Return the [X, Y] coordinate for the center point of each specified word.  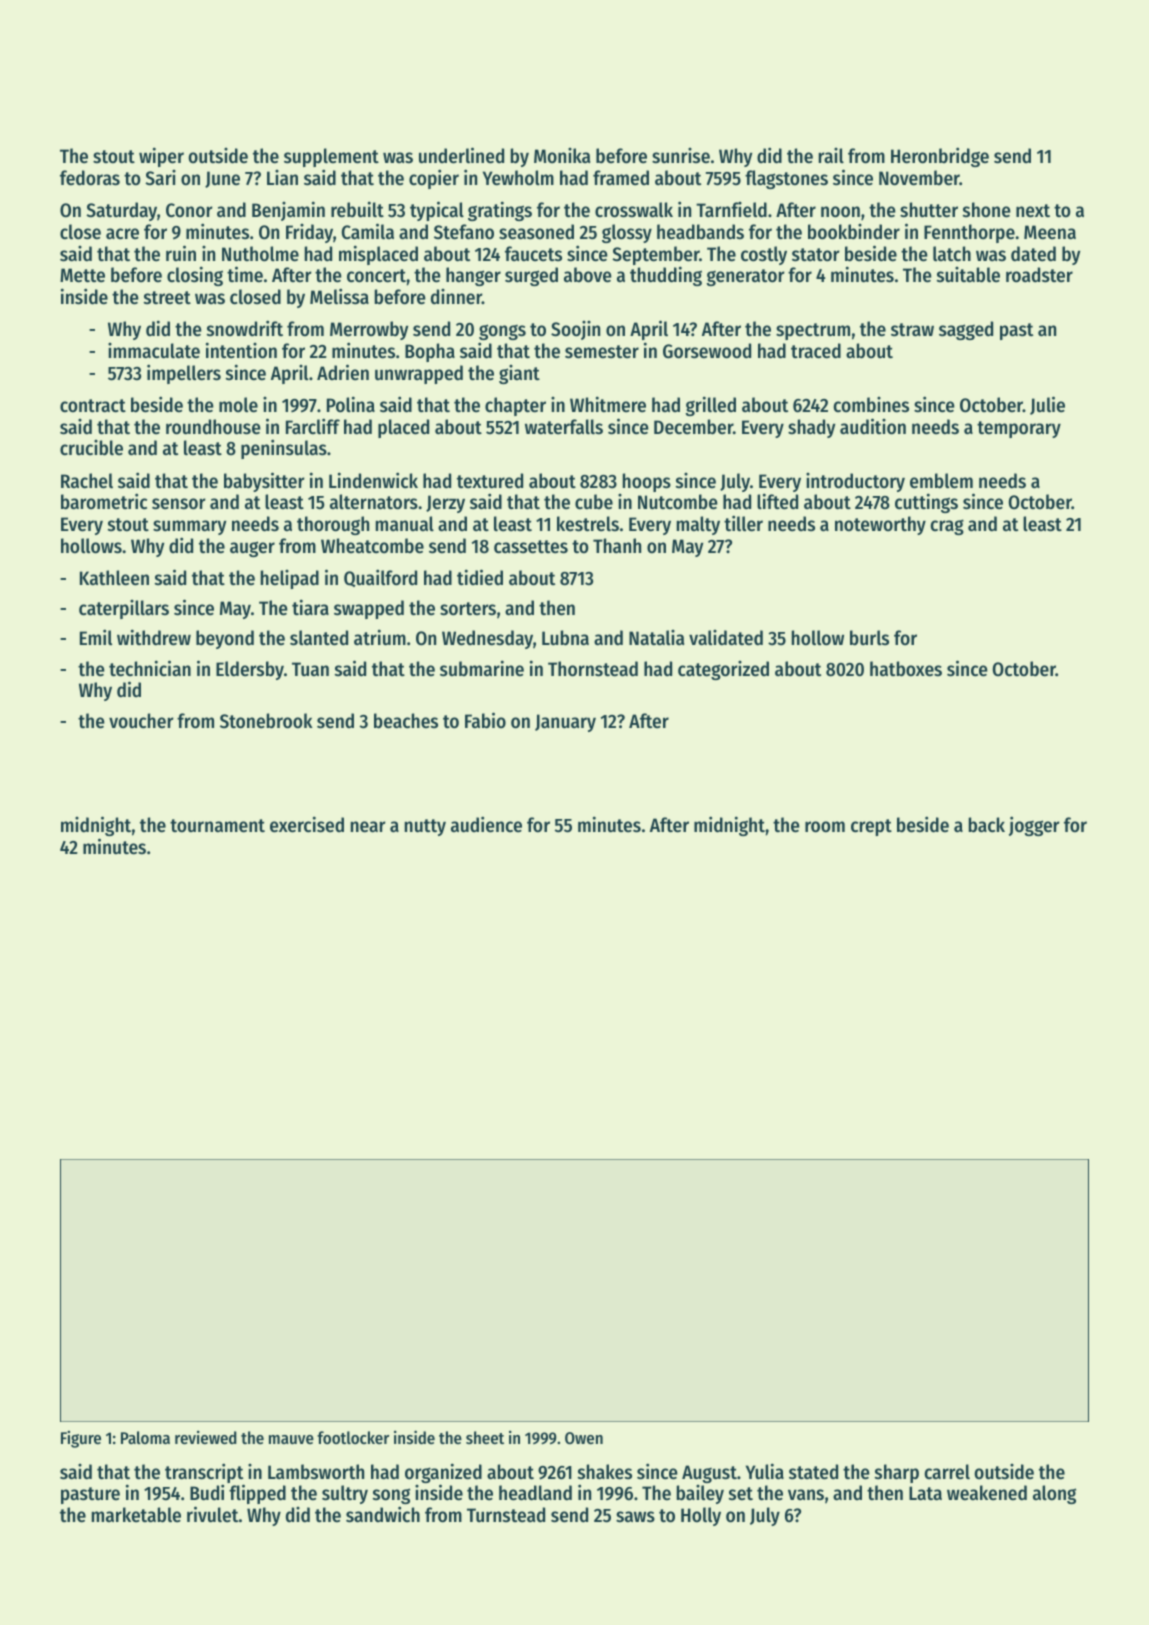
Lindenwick [373, 480]
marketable [136, 1515]
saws [635, 1517]
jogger [1034, 826]
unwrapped [419, 374]
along [1054, 1494]
